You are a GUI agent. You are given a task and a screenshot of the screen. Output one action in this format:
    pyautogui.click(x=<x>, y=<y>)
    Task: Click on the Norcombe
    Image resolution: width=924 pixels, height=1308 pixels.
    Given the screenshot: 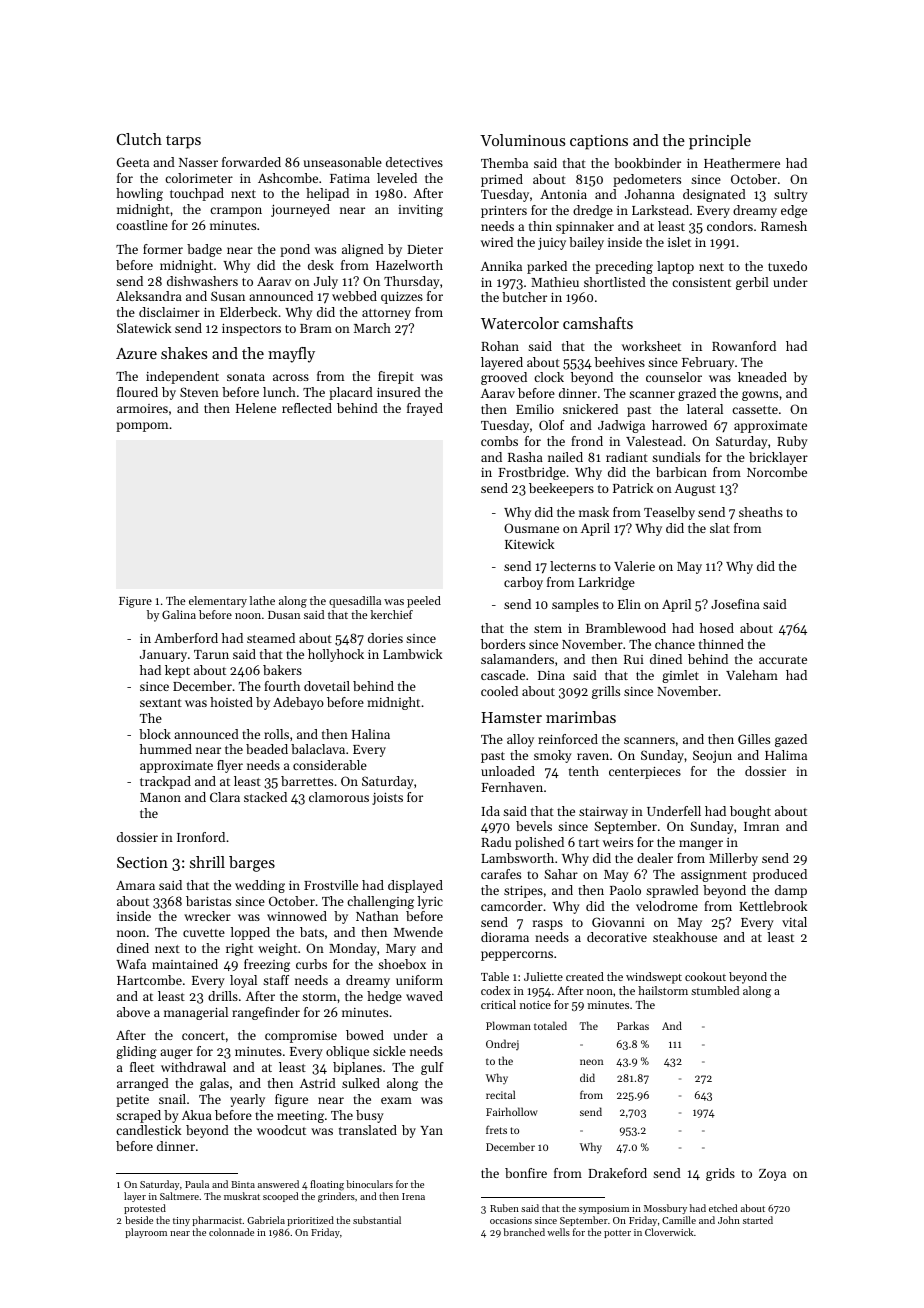 What is the action you would take?
    pyautogui.click(x=777, y=472)
